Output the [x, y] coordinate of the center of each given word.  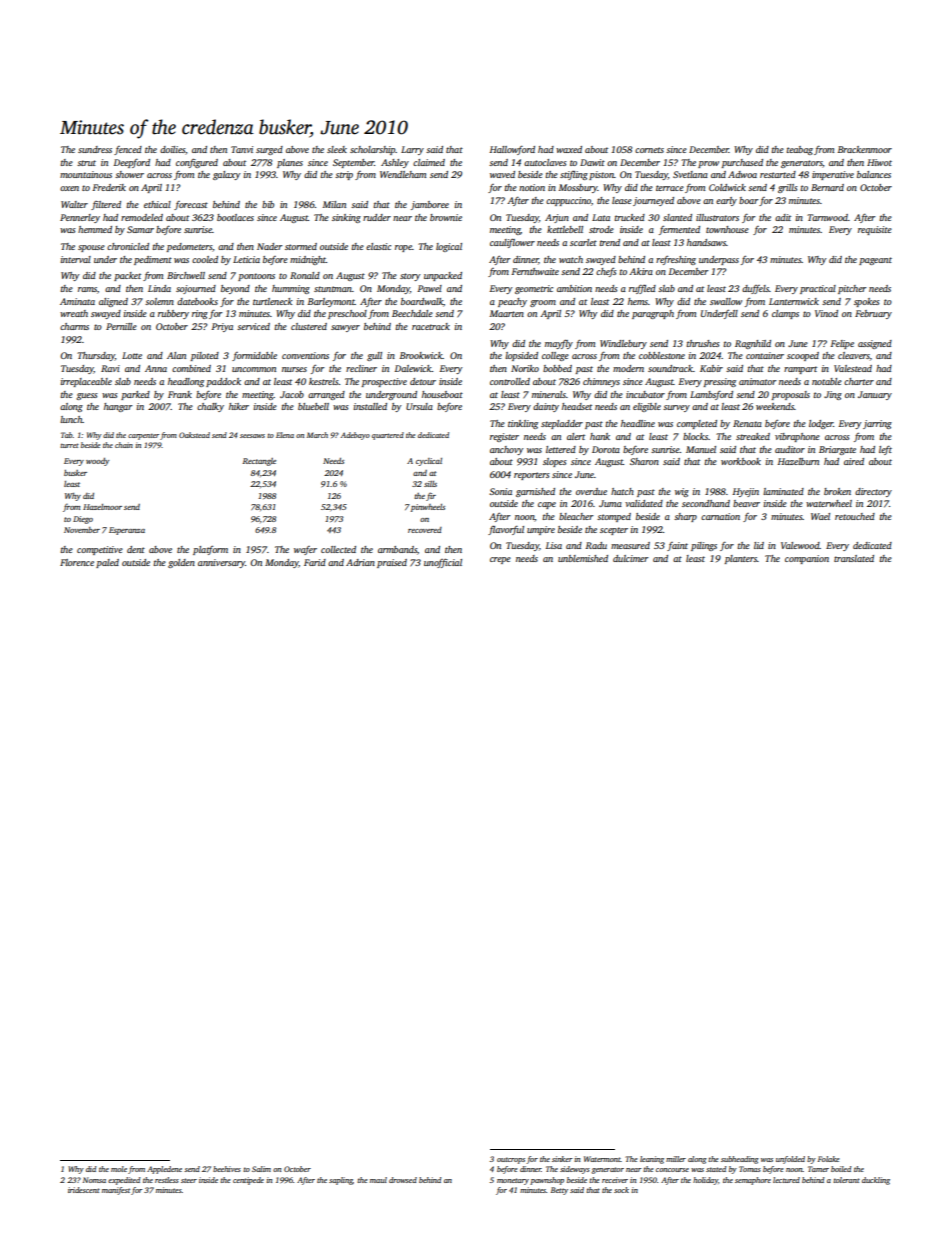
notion [532, 187]
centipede [248, 1181]
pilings [704, 546]
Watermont [602, 1159]
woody [97, 462]
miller [676, 1159]
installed [370, 406]
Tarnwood [827, 217]
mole [119, 1169]
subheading [740, 1160]
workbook [741, 461]
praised [392, 563]
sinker [562, 1159]
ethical [157, 204]
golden [181, 563]
